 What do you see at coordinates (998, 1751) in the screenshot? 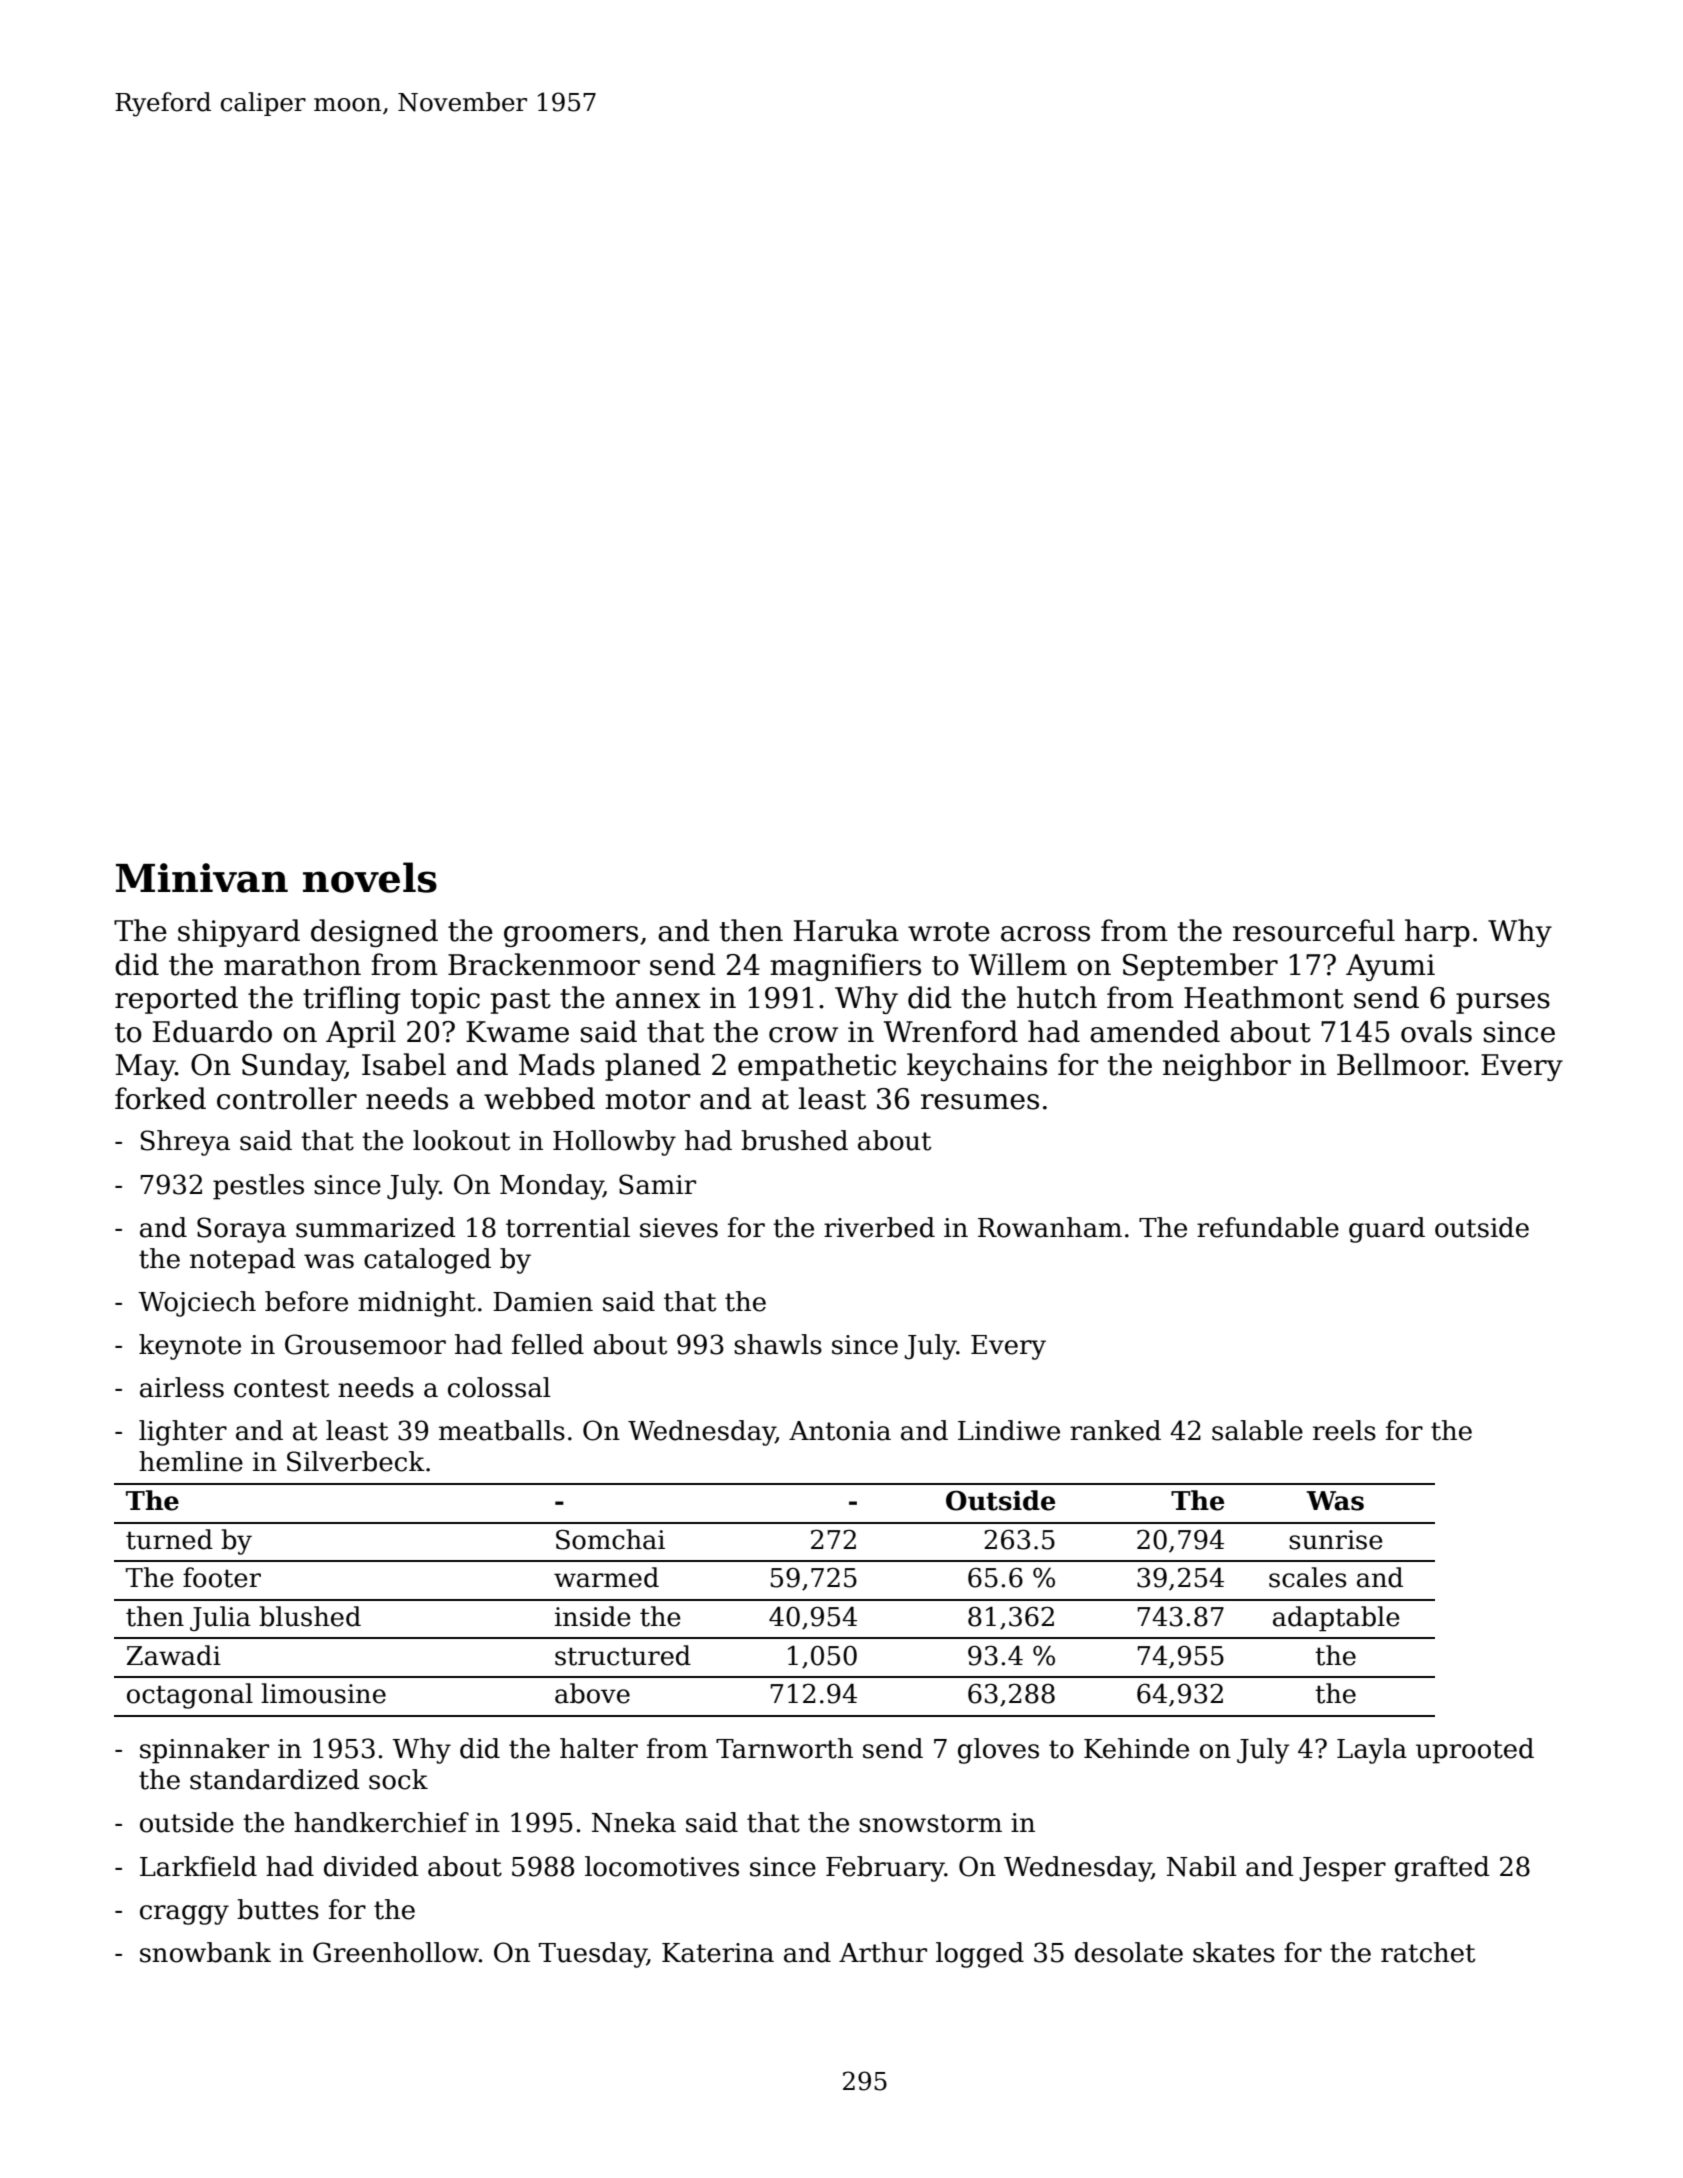
I see `gloves` at bounding box center [998, 1751].
